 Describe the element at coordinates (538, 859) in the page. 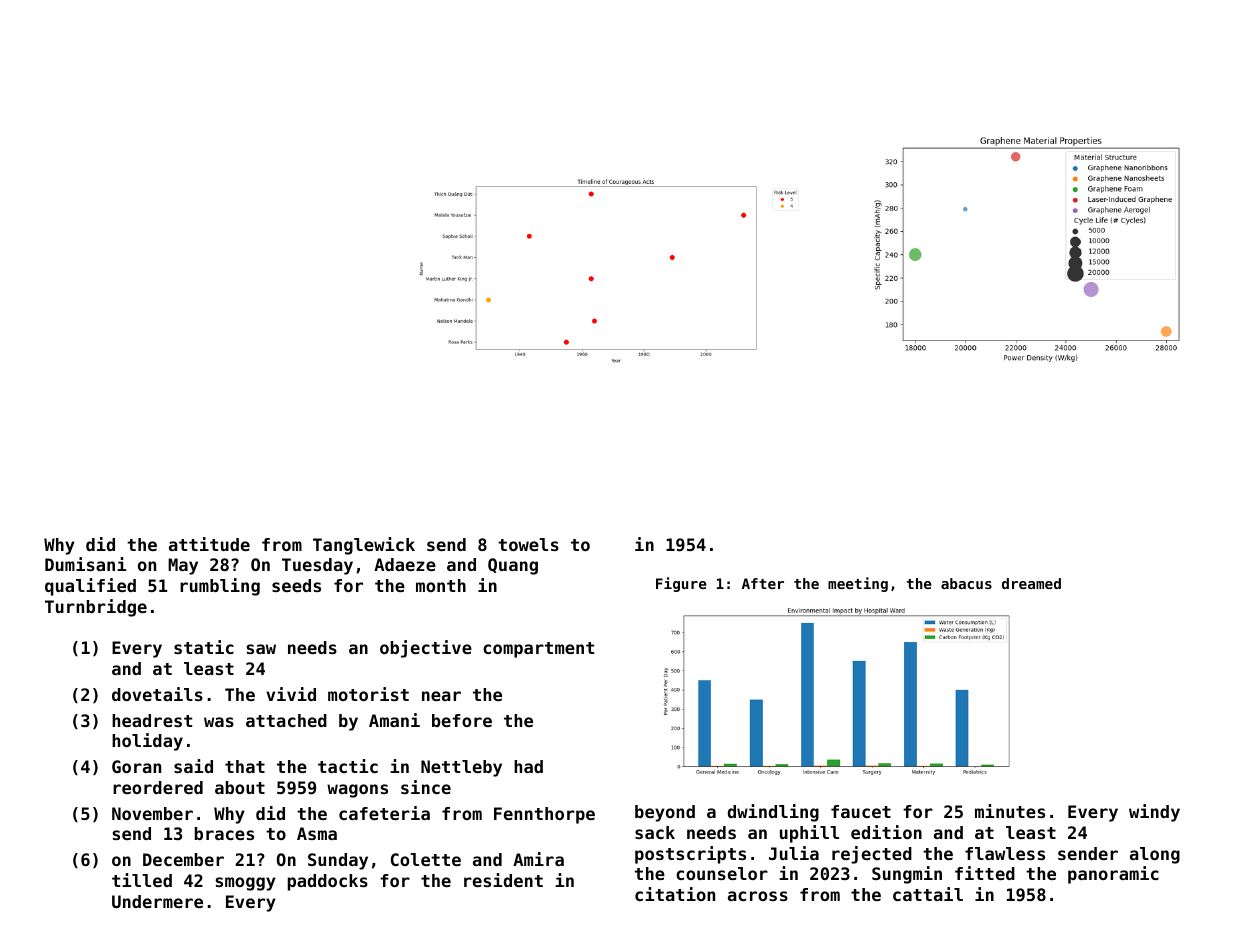

I see `Amira` at that location.
